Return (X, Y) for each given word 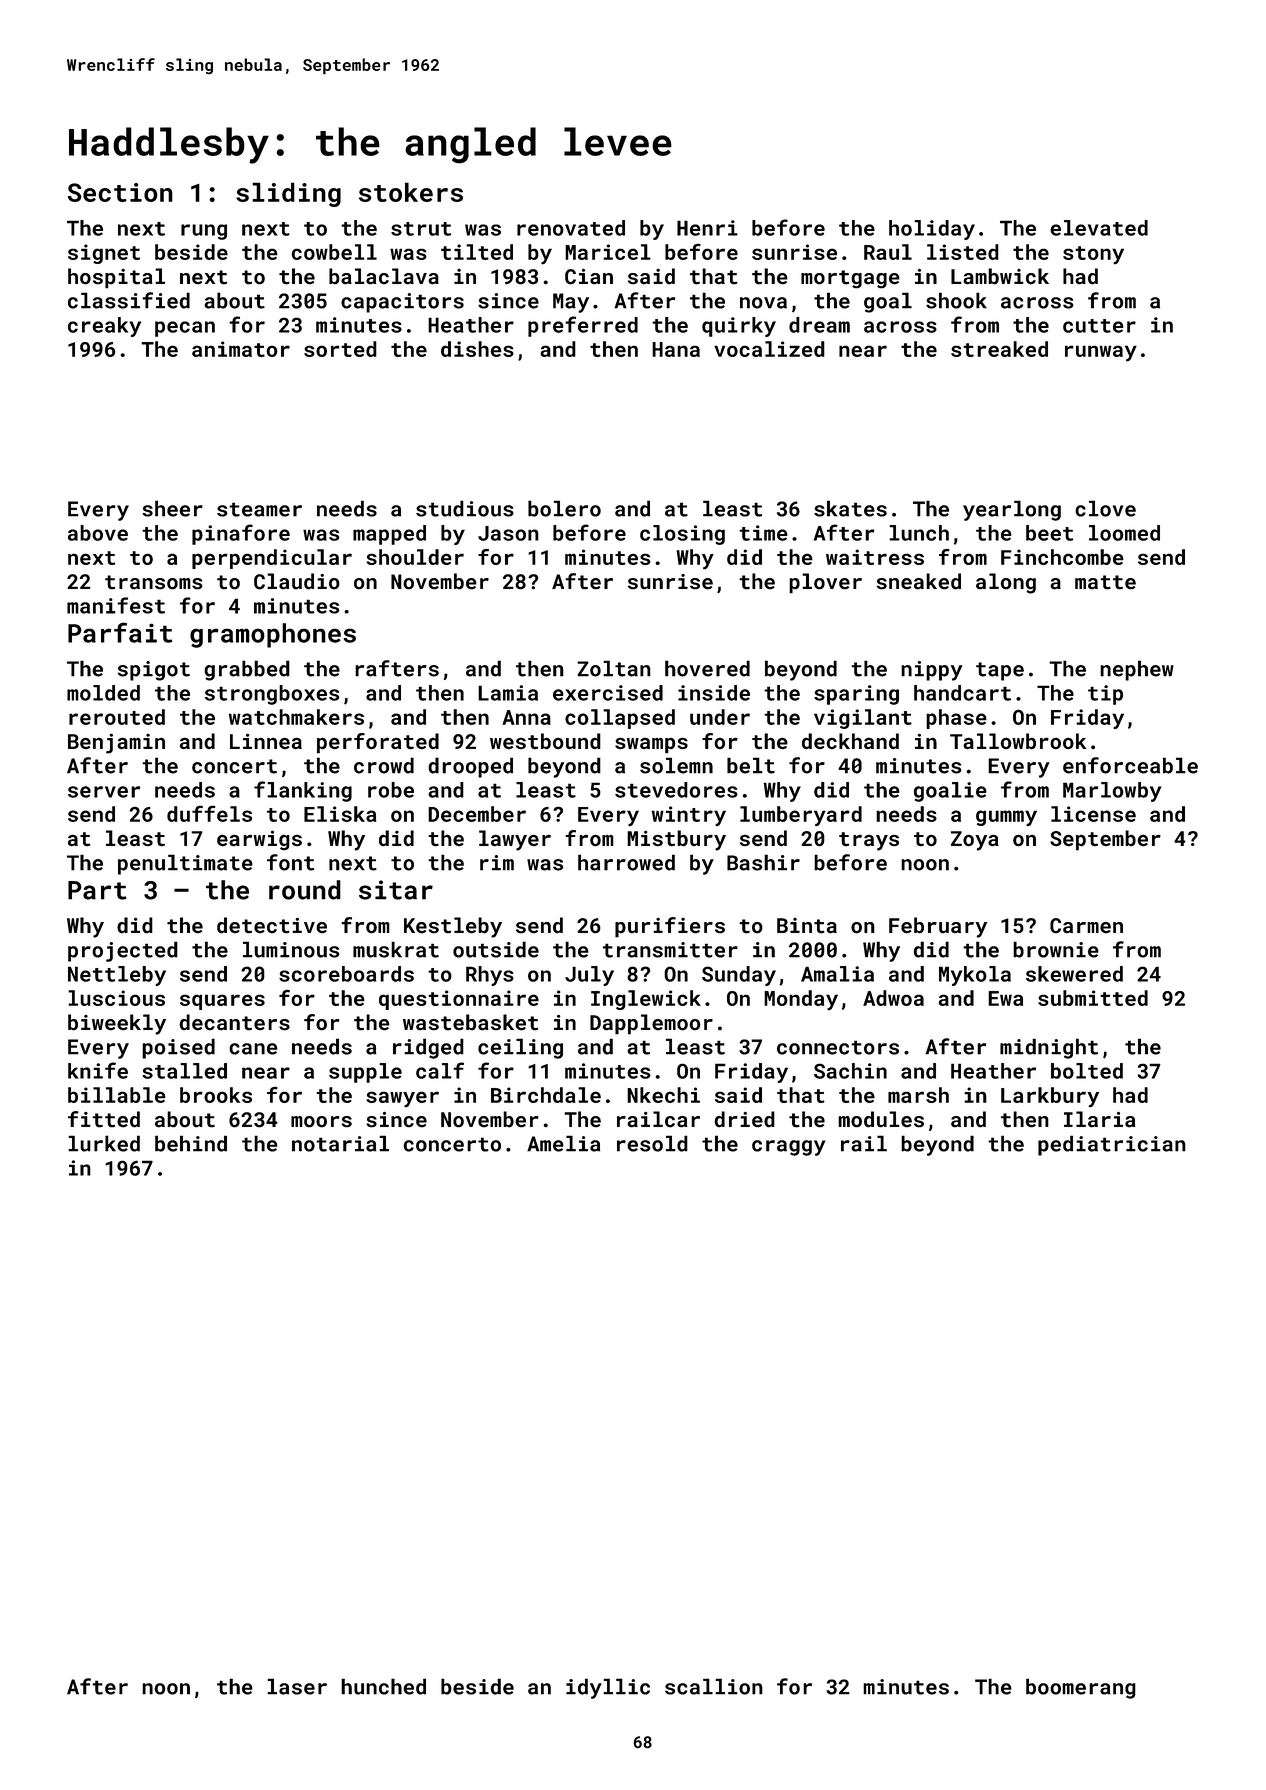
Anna (526, 717)
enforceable (1130, 765)
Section (120, 192)
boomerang (1081, 1688)
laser (297, 1686)
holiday (932, 230)
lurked (104, 1143)
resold (652, 1143)
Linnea (266, 741)
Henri (707, 228)
